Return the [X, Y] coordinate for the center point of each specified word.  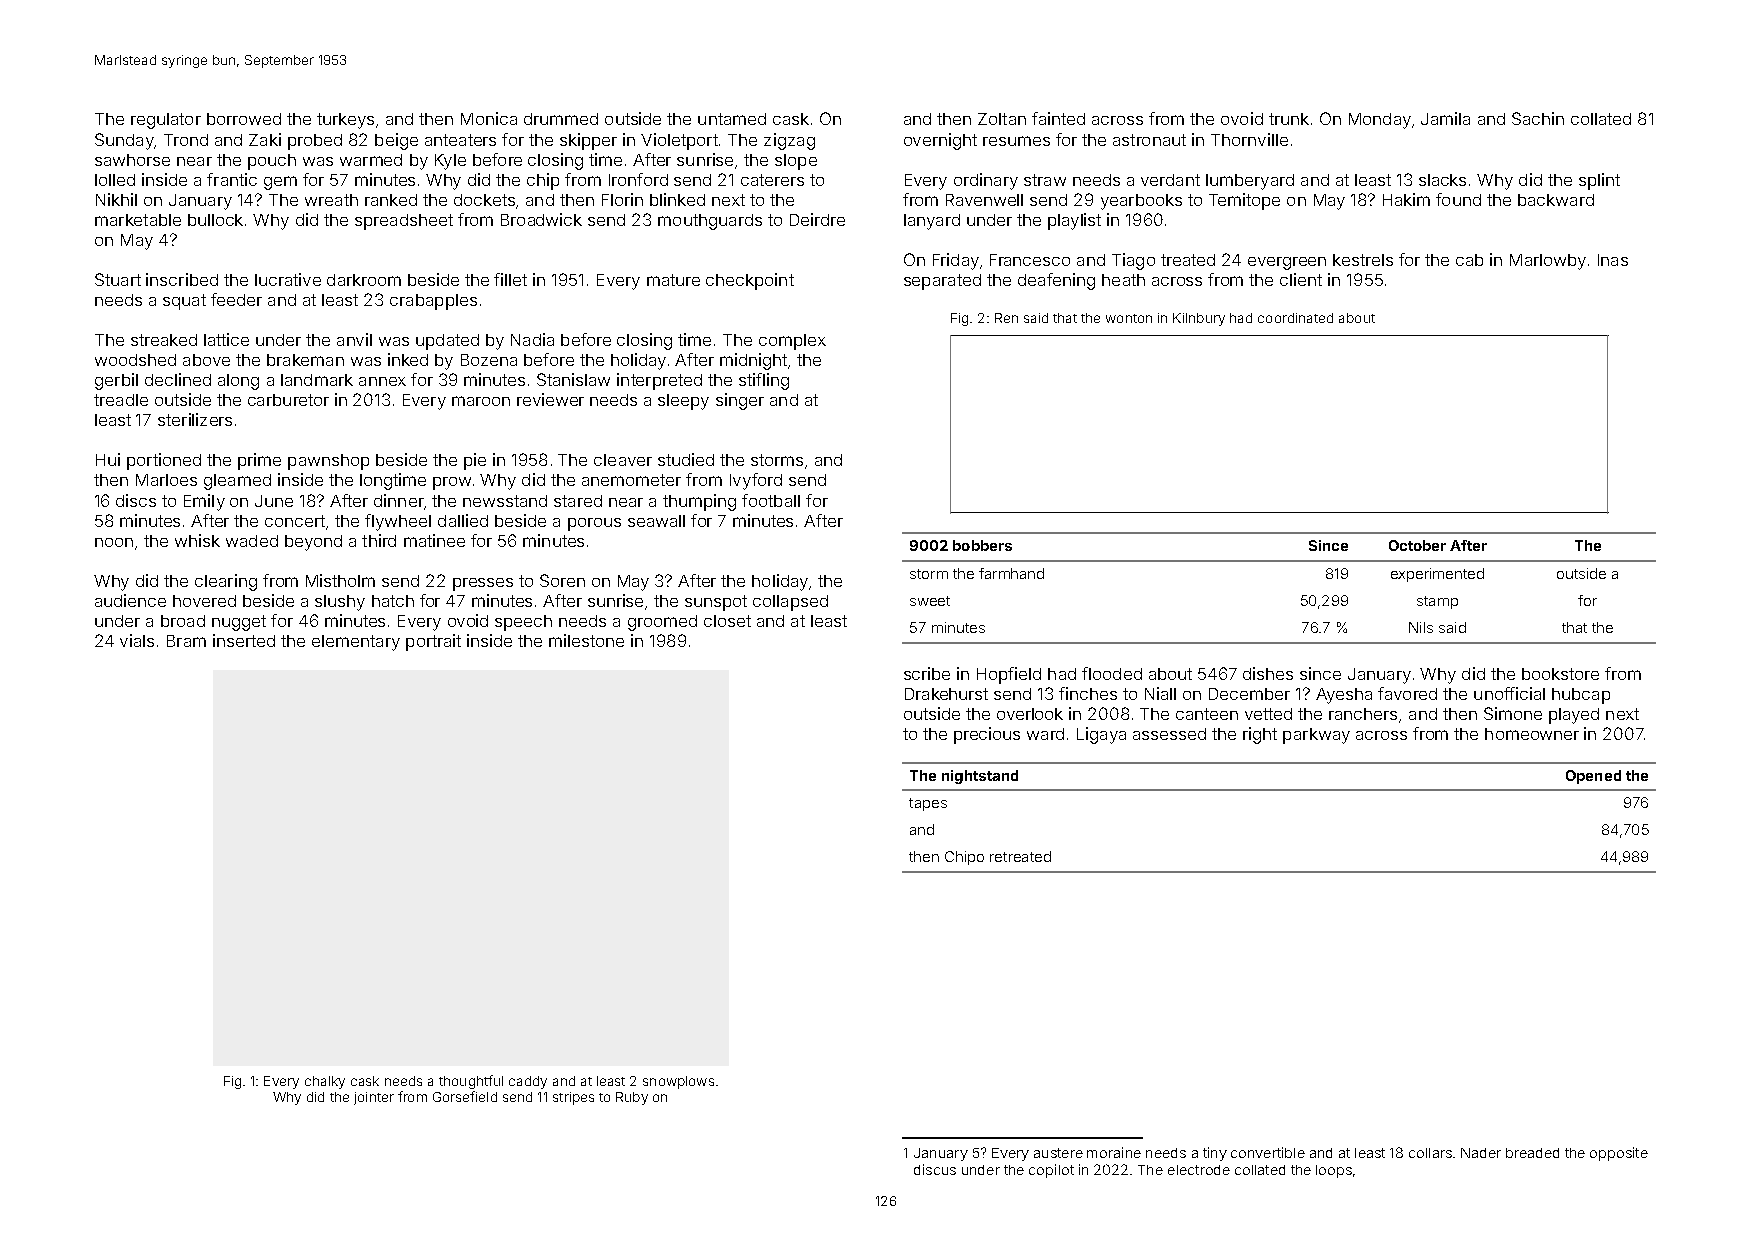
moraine [1114, 1152]
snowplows [678, 1082]
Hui [108, 459]
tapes [928, 804]
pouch [272, 162]
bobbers [982, 545]
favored [1407, 693]
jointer [374, 1098]
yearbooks [1141, 202]
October [1417, 545]
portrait [433, 642]
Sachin [1538, 118]
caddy [528, 1082]
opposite [1619, 1154]
